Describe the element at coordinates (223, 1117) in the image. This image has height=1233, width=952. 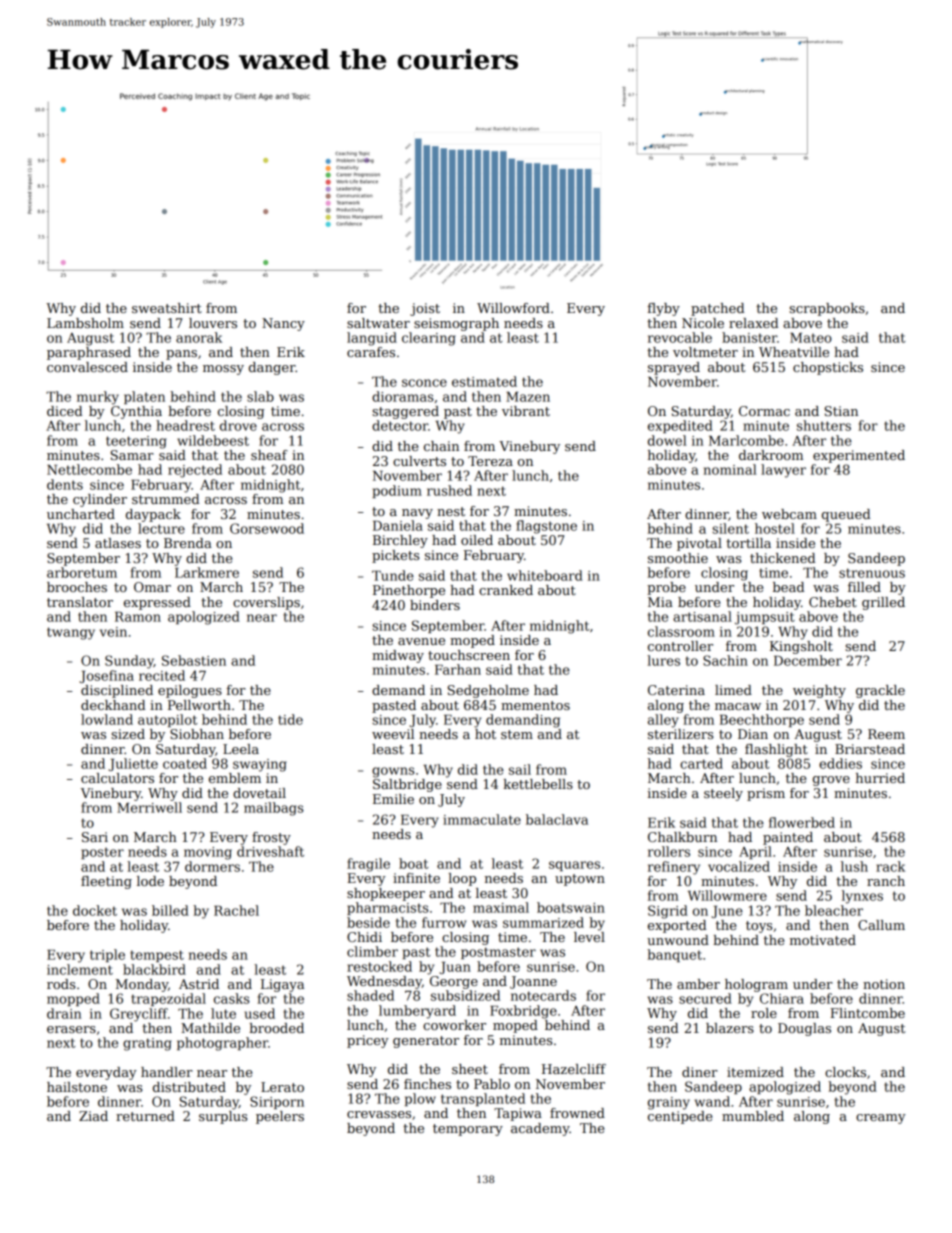
I see `surplus` at that location.
